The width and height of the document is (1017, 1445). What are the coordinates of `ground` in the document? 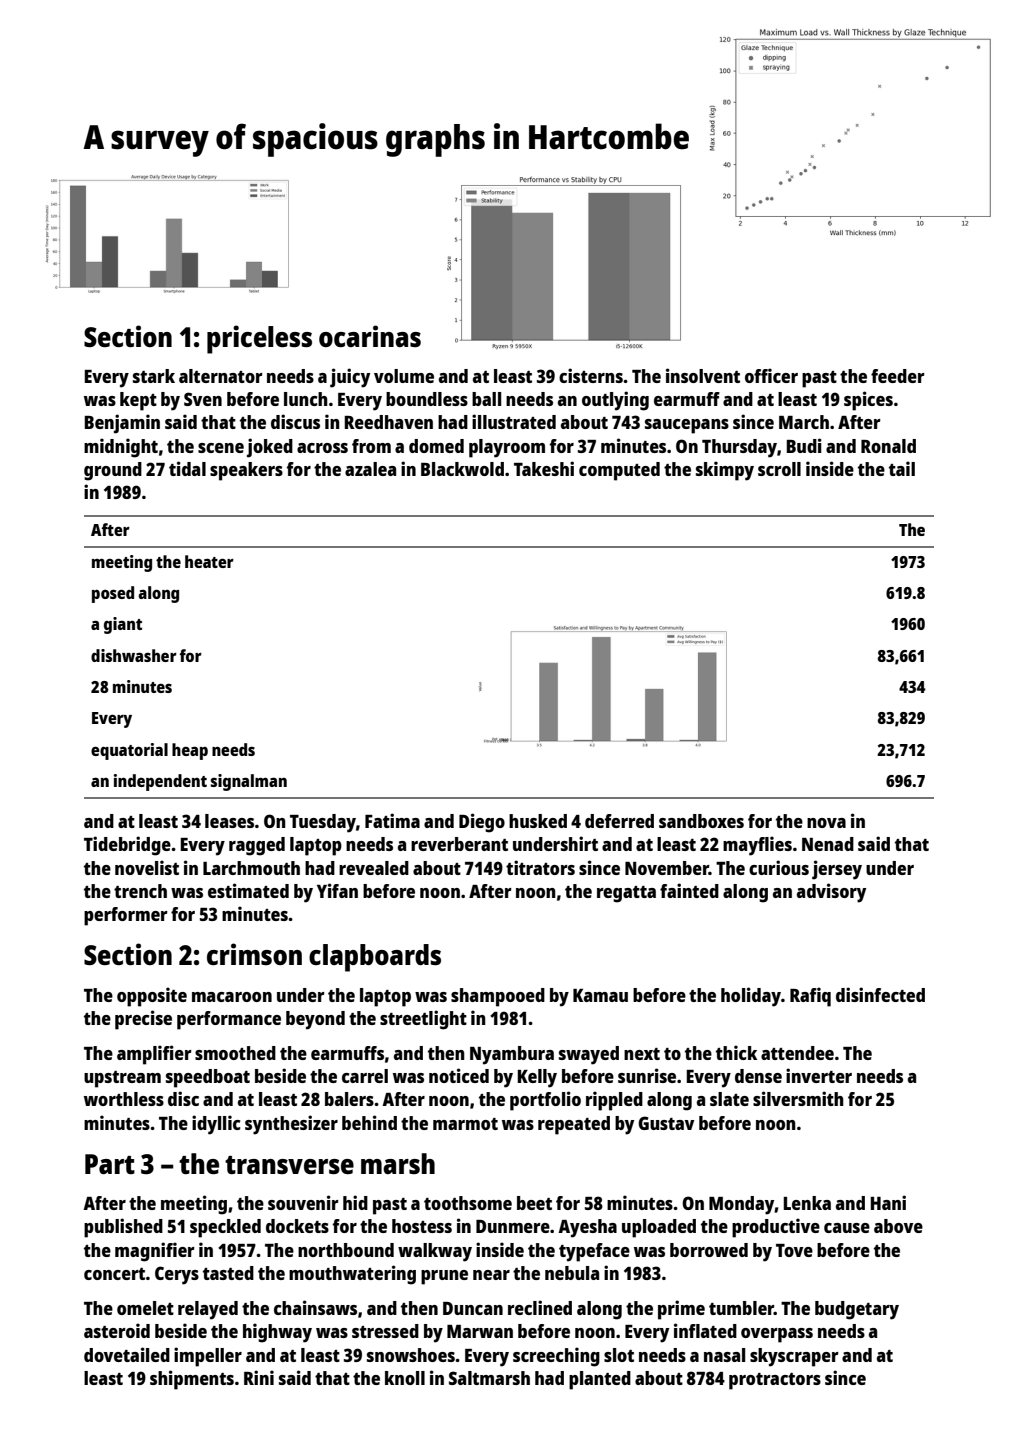 It's located at (113, 471).
